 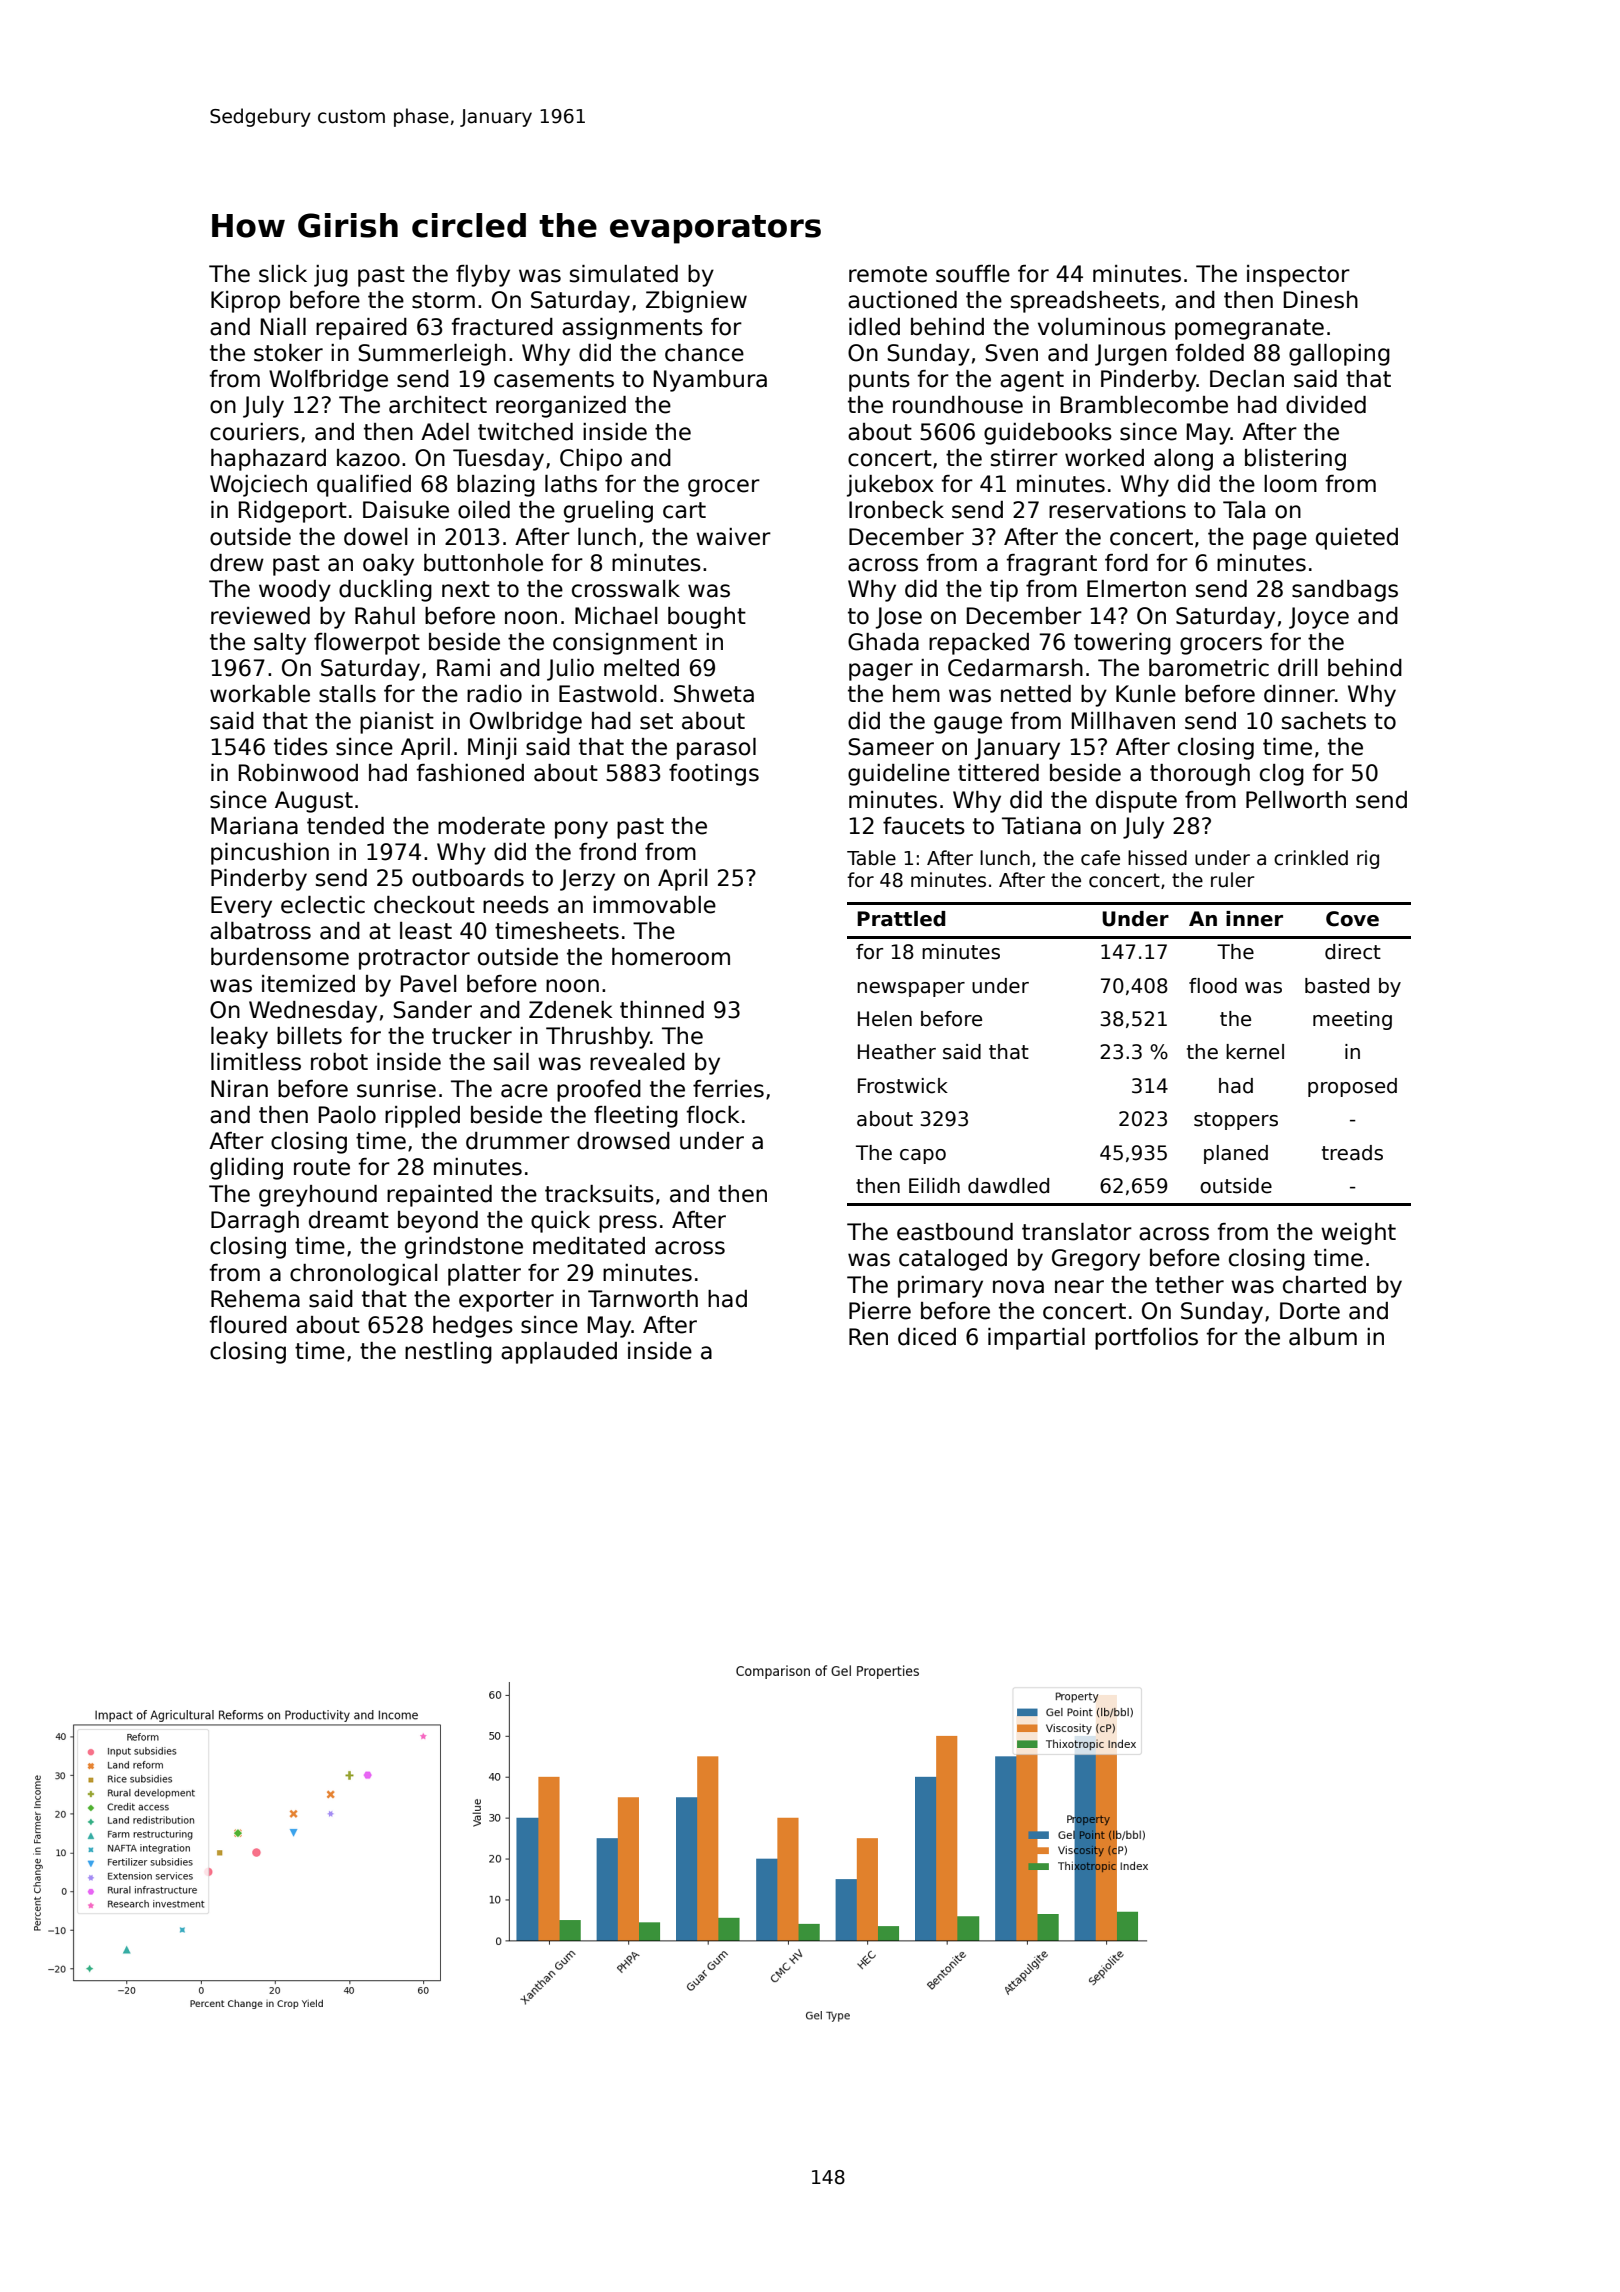 What do you see at coordinates (388, 565) in the screenshot?
I see `oaky` at bounding box center [388, 565].
